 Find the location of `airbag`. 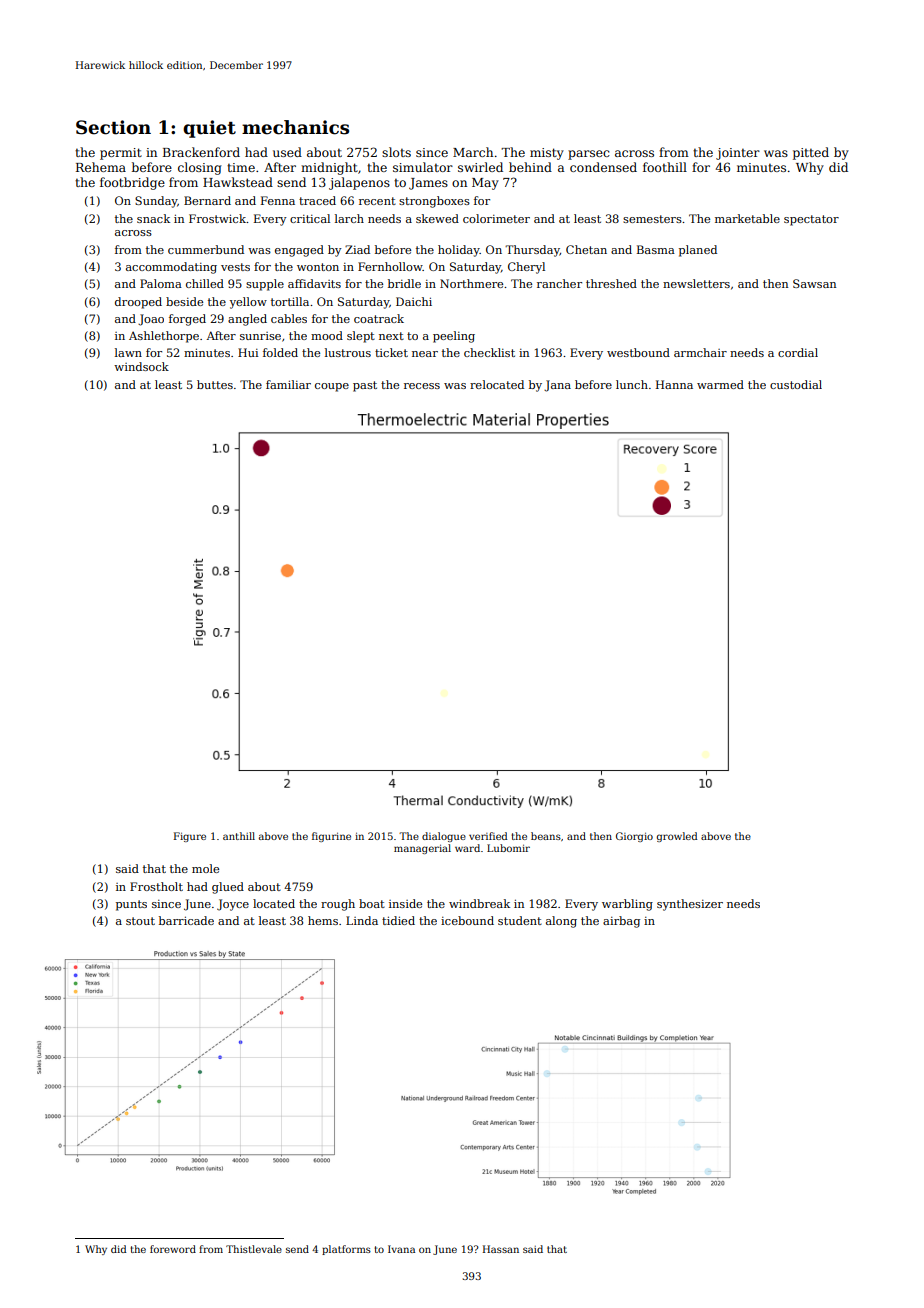

airbag is located at coordinates (621, 922).
